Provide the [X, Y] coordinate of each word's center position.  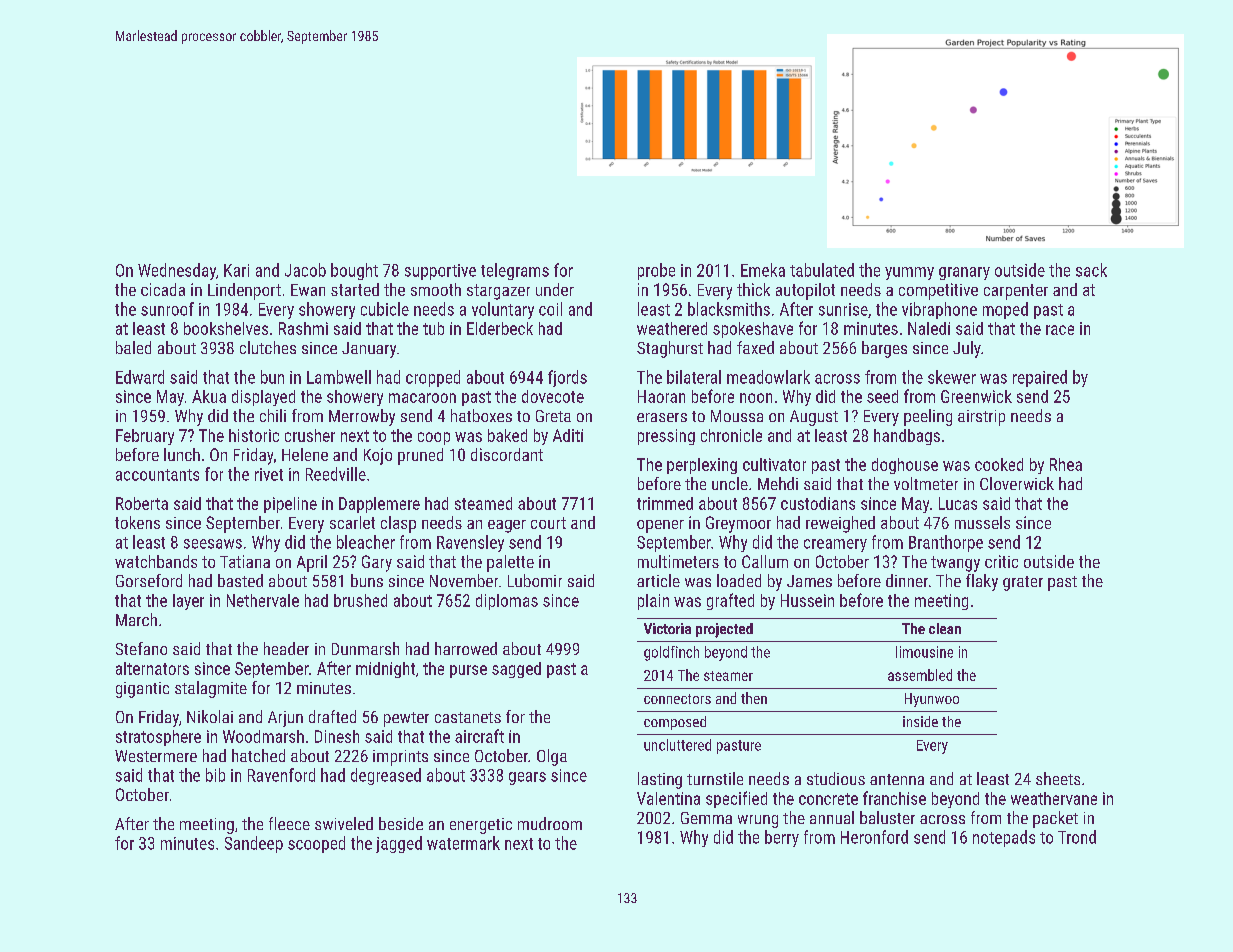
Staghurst [670, 349]
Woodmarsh [263, 736]
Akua [209, 396]
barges [884, 349]
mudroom [550, 823]
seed [882, 396]
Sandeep [254, 844]
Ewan [308, 290]
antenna [897, 779]
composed [675, 723]
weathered [672, 328]
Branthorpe [946, 543]
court [548, 523]
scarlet [352, 522]
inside [920, 721]
